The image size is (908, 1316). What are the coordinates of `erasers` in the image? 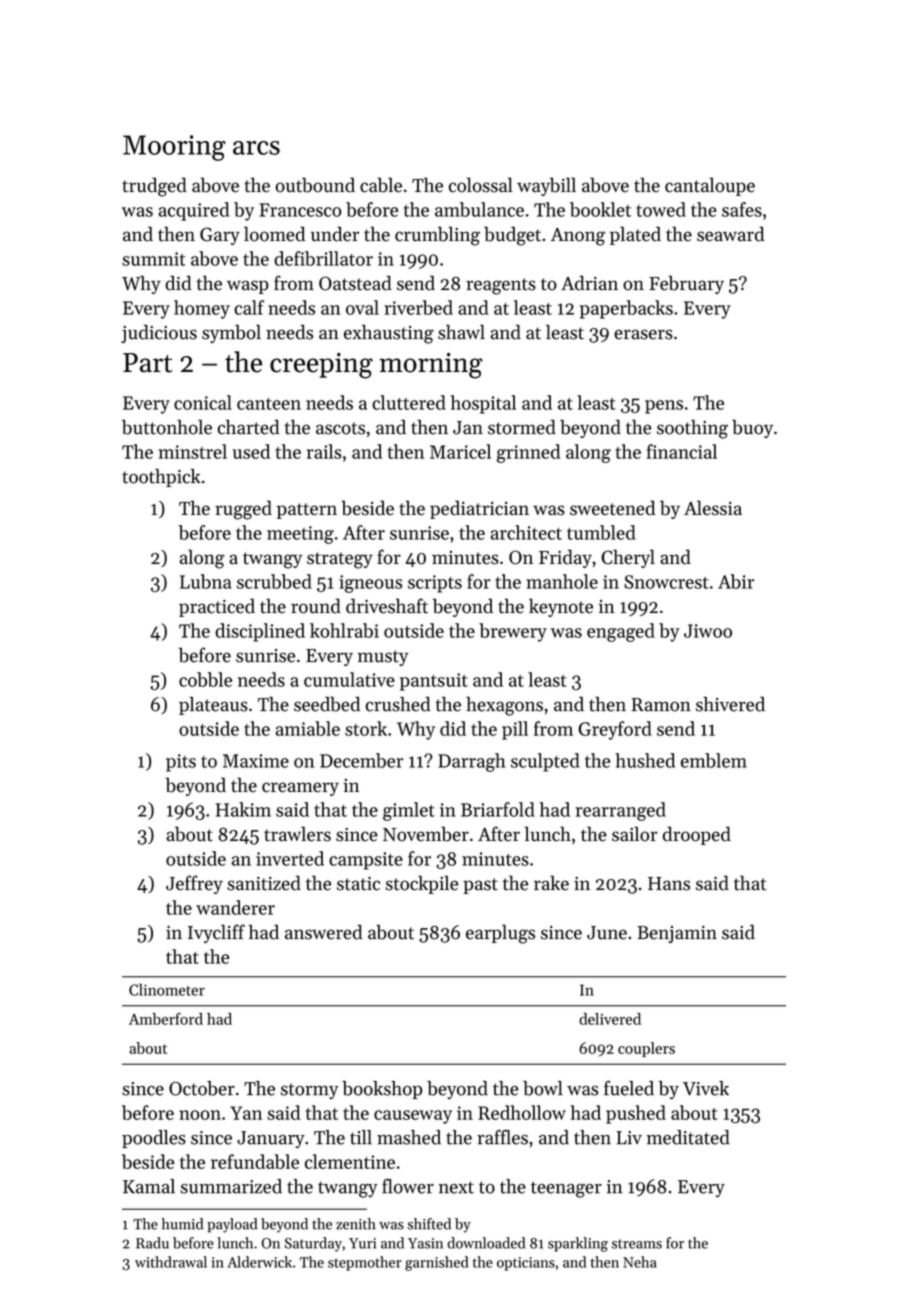 It's located at (643, 334).
